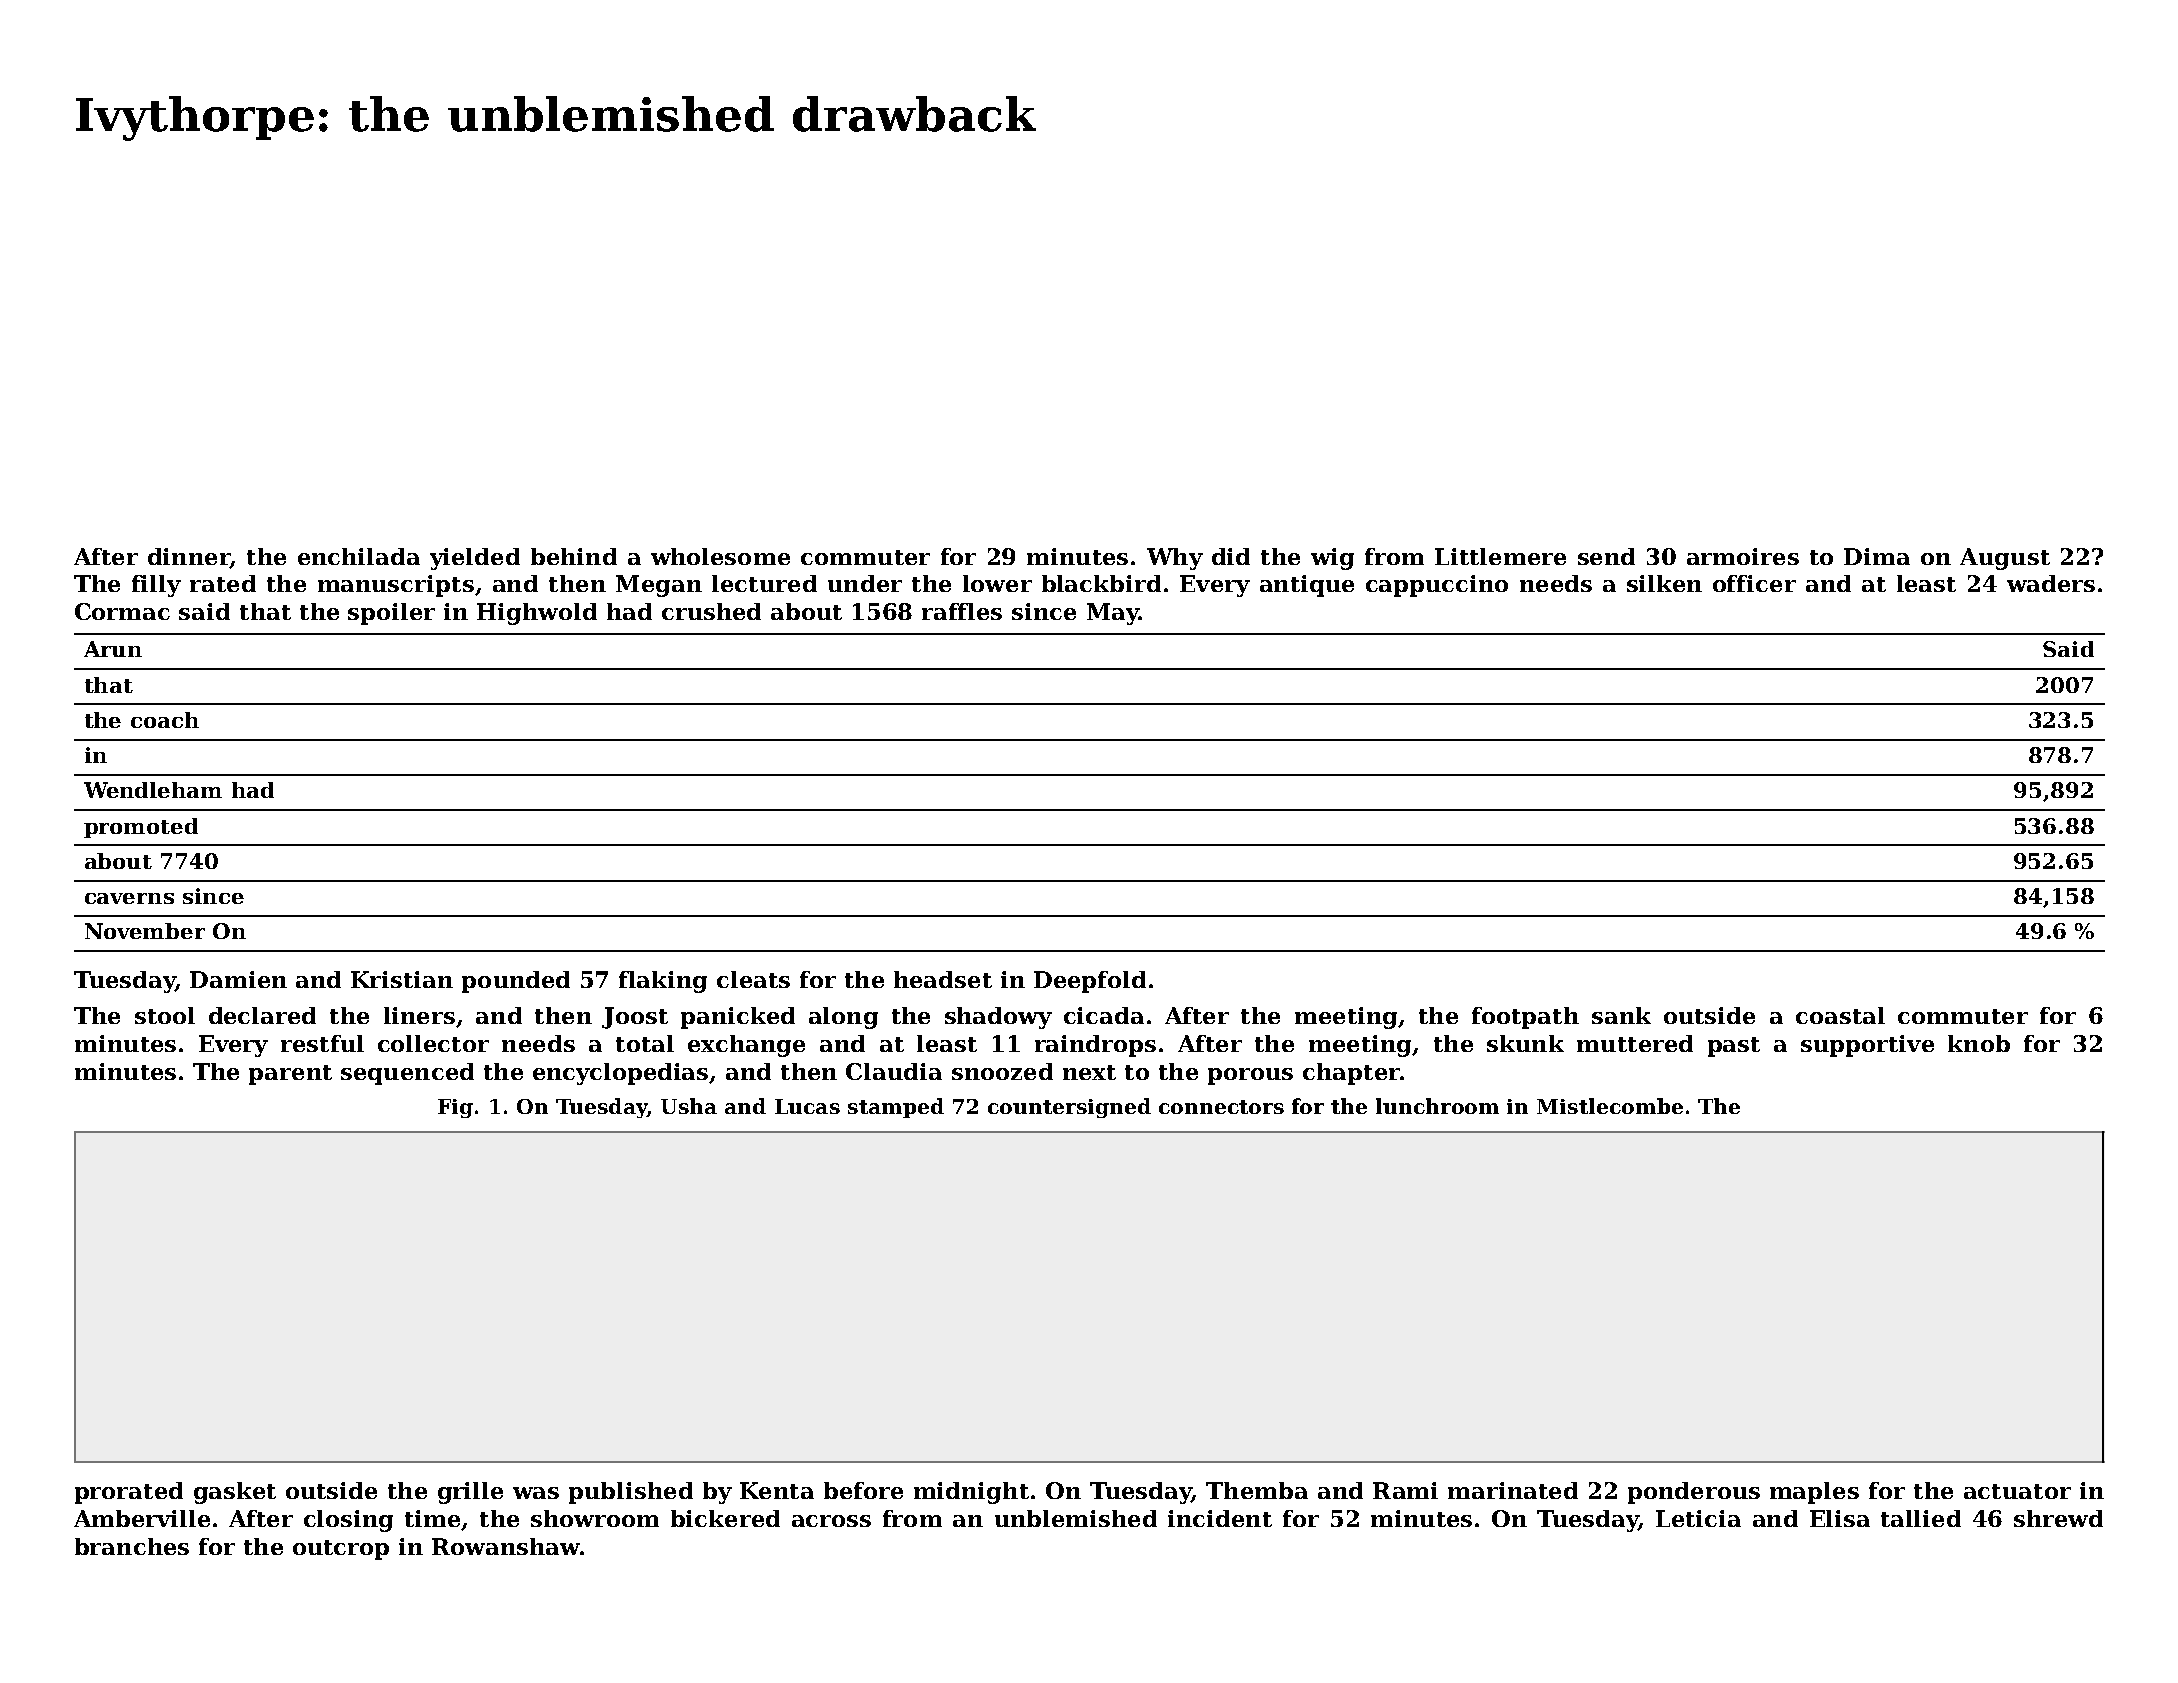 This screenshot has height=1683, width=2178. What do you see at coordinates (595, 1518) in the screenshot?
I see `showroom` at bounding box center [595, 1518].
